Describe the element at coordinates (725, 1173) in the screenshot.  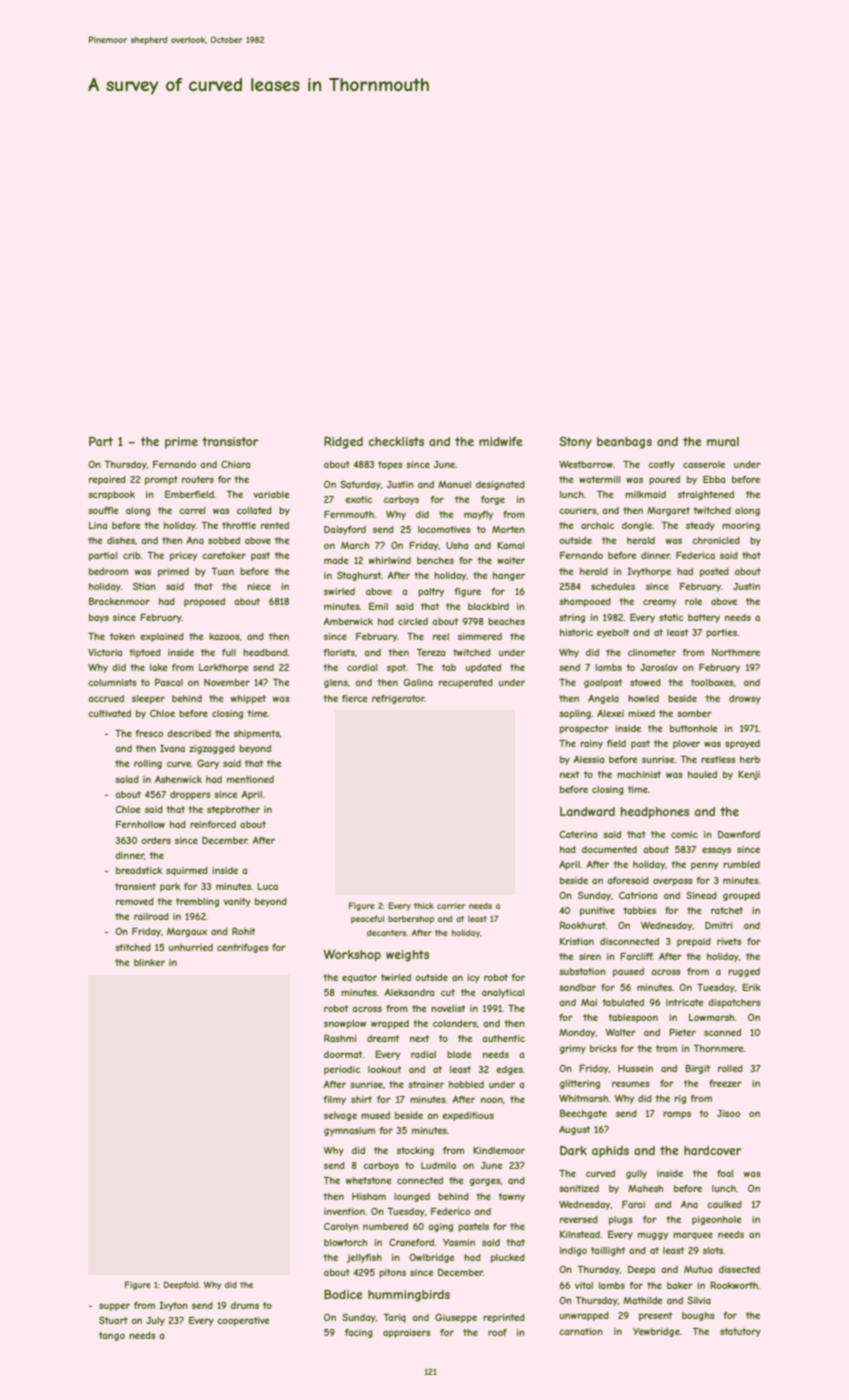
I see `foal` at that location.
